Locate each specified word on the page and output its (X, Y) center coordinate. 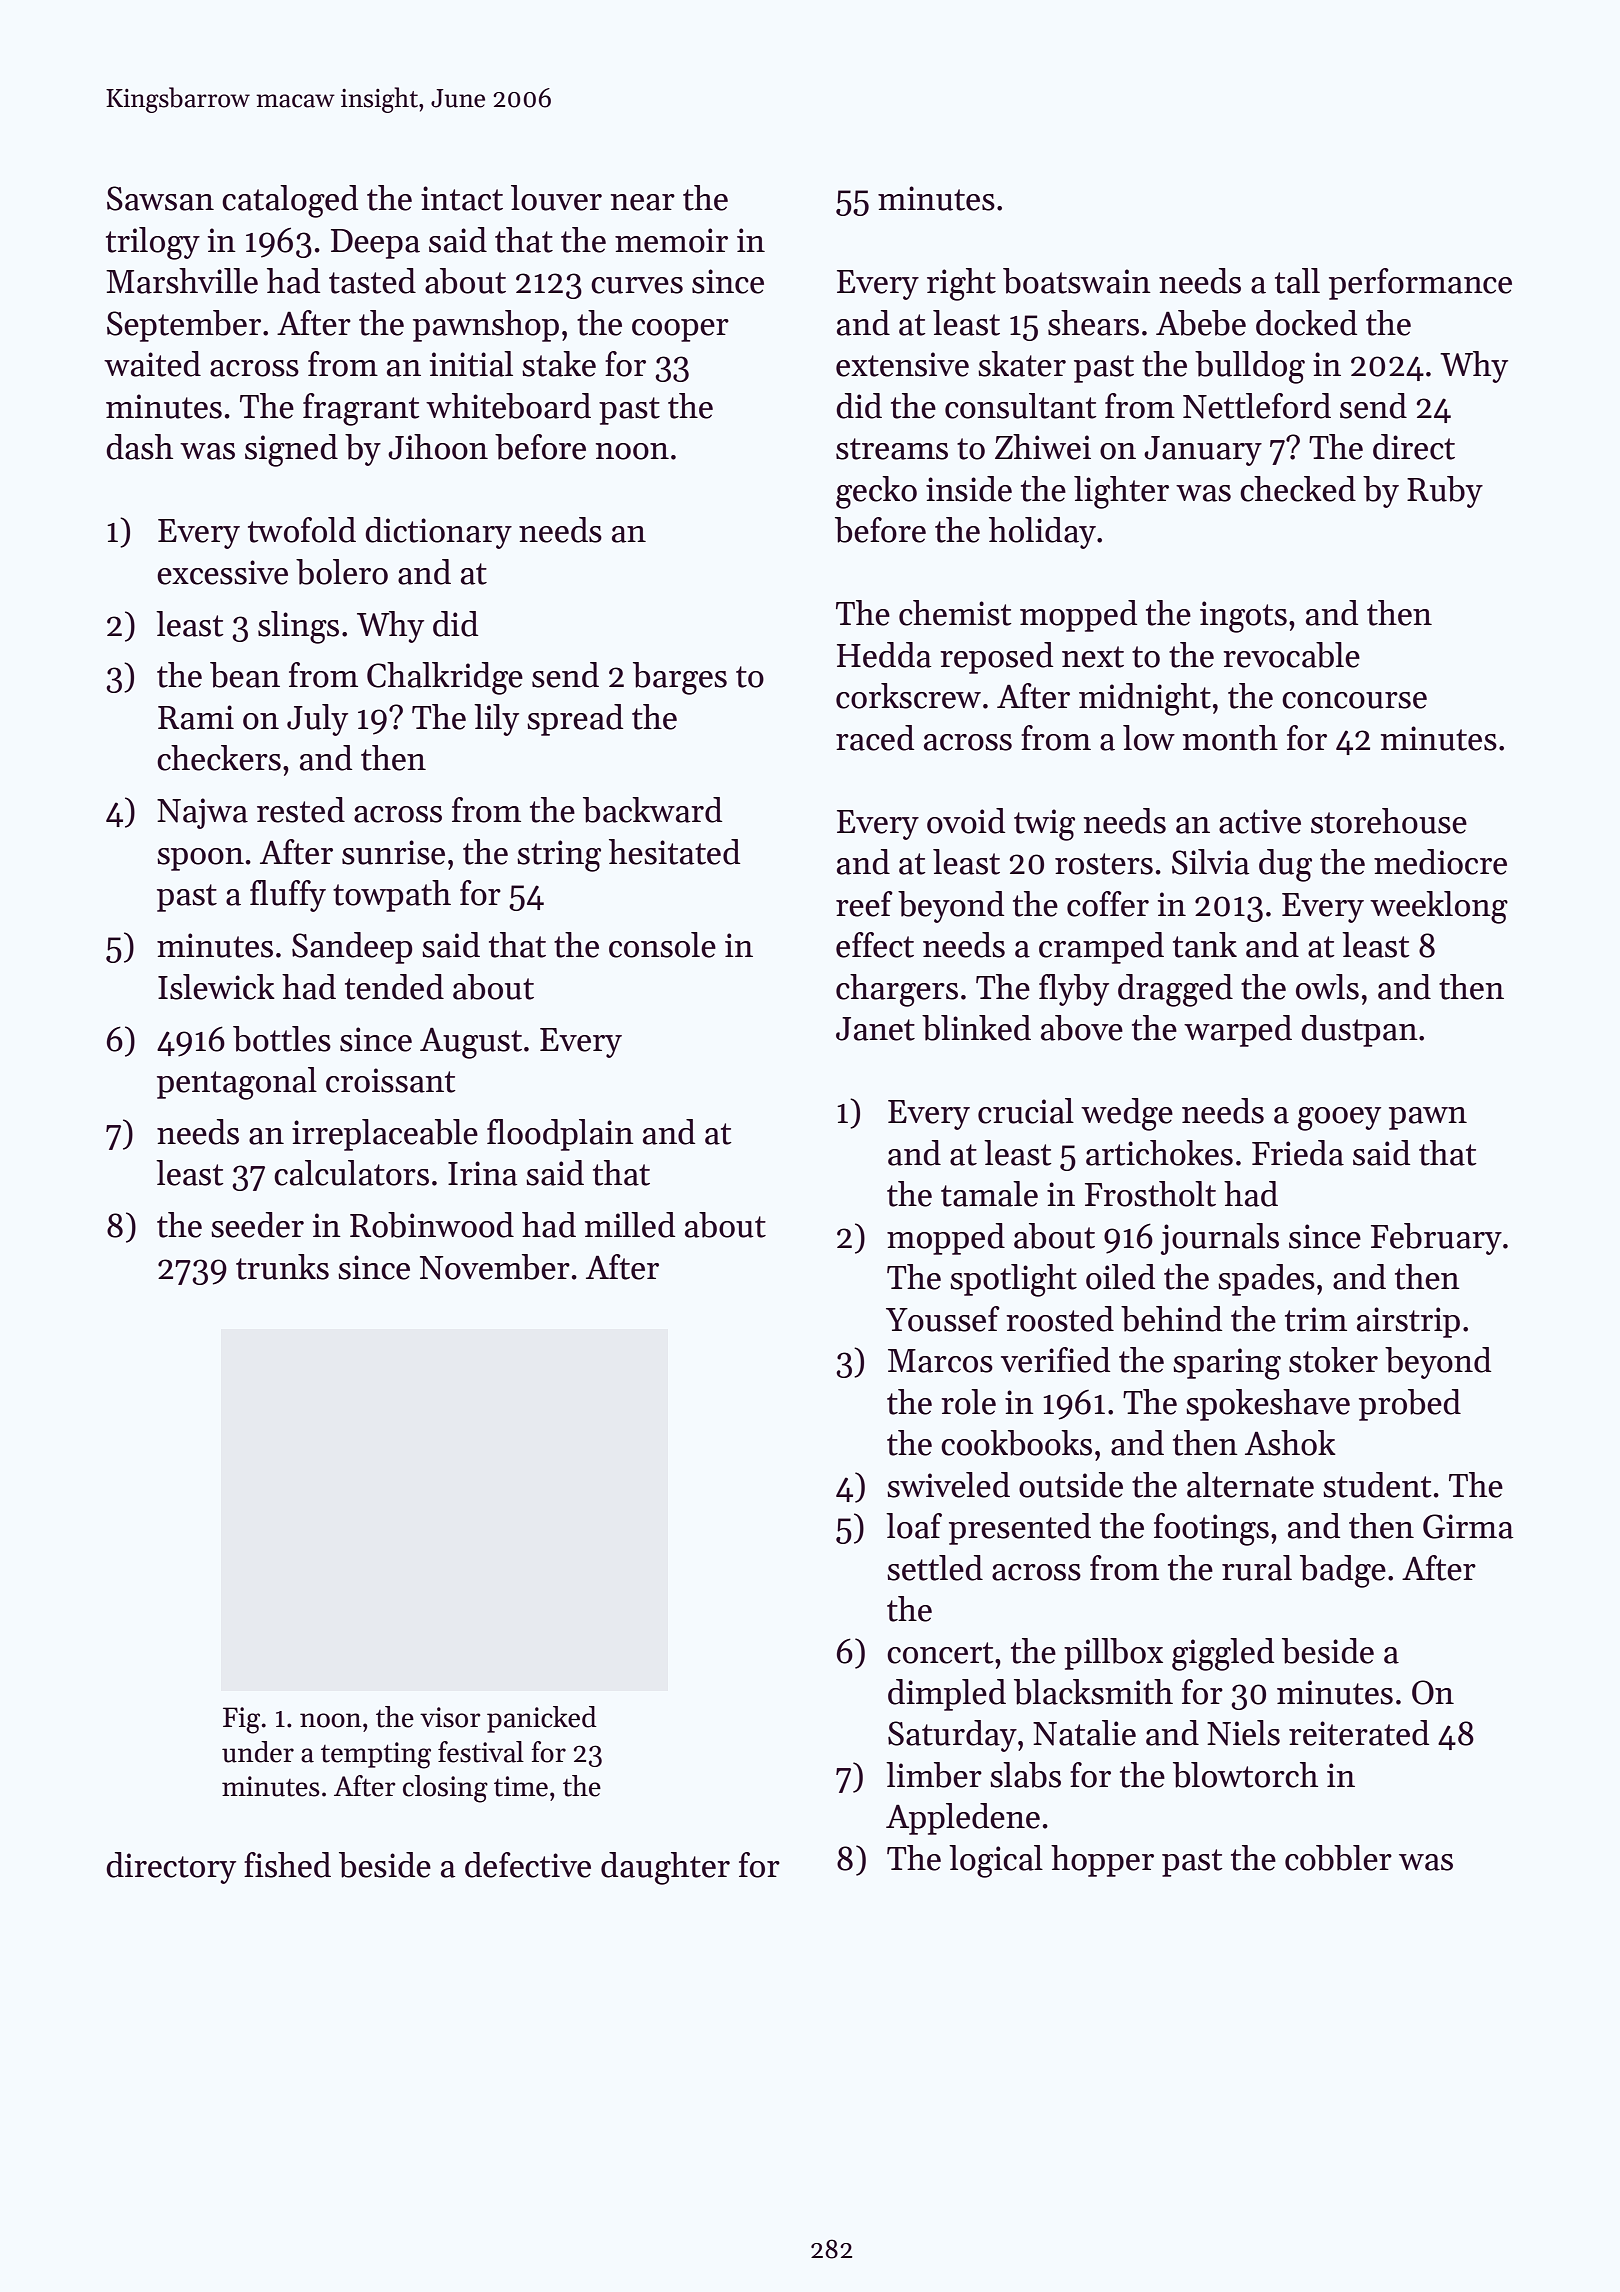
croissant (391, 1080)
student (1377, 1485)
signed (291, 450)
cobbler (1338, 1858)
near (643, 202)
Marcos (940, 1361)
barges (680, 678)
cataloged (290, 201)
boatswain (1077, 281)
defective (528, 1865)
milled (630, 1225)
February (1436, 1239)
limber (934, 1775)
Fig (241, 1720)
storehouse (1389, 821)
